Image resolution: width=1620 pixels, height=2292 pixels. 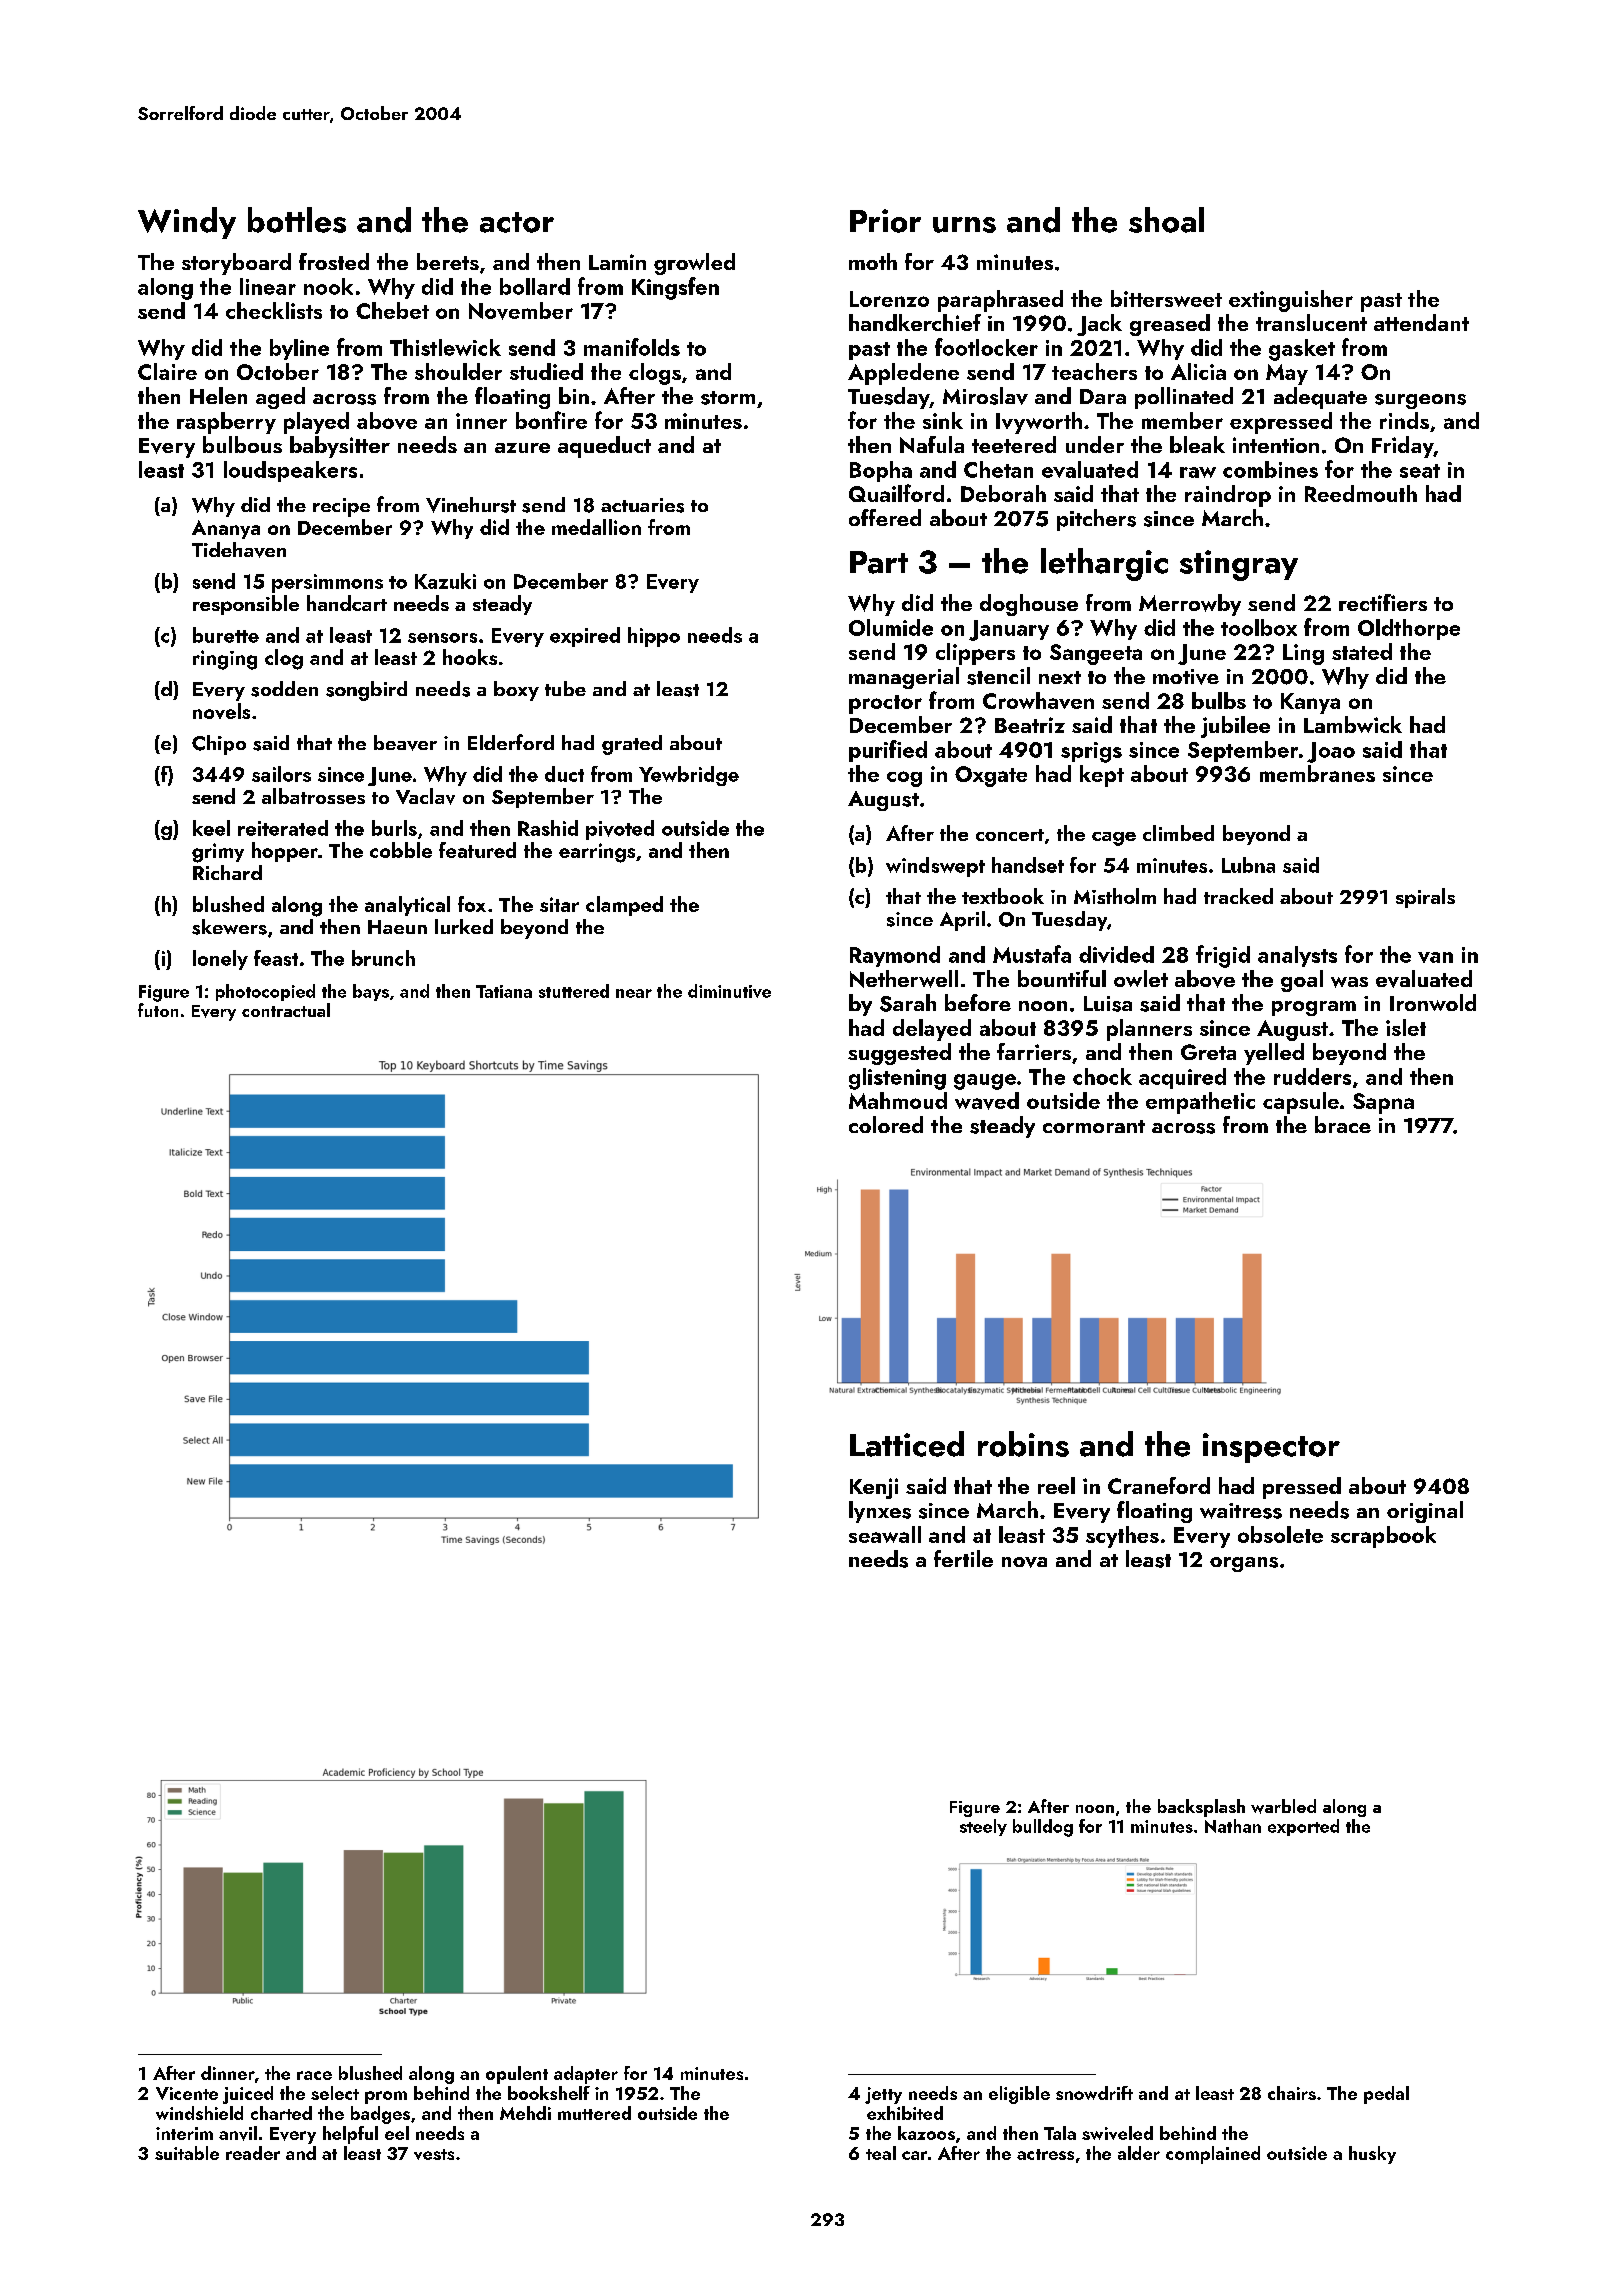 I want to click on shoal, so click(x=1166, y=220).
